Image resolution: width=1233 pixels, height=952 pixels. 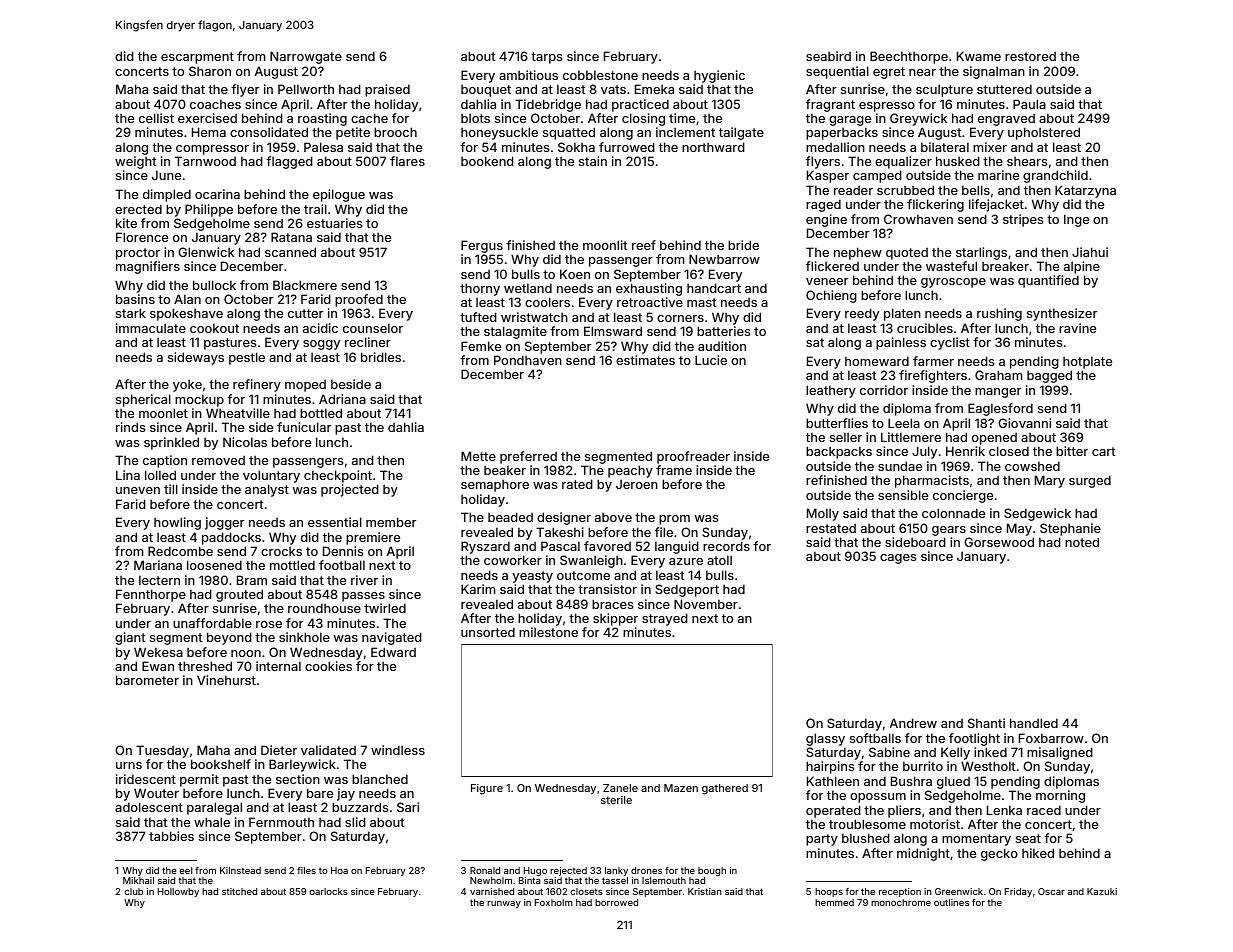 I want to click on Blackmere, so click(x=305, y=285).
